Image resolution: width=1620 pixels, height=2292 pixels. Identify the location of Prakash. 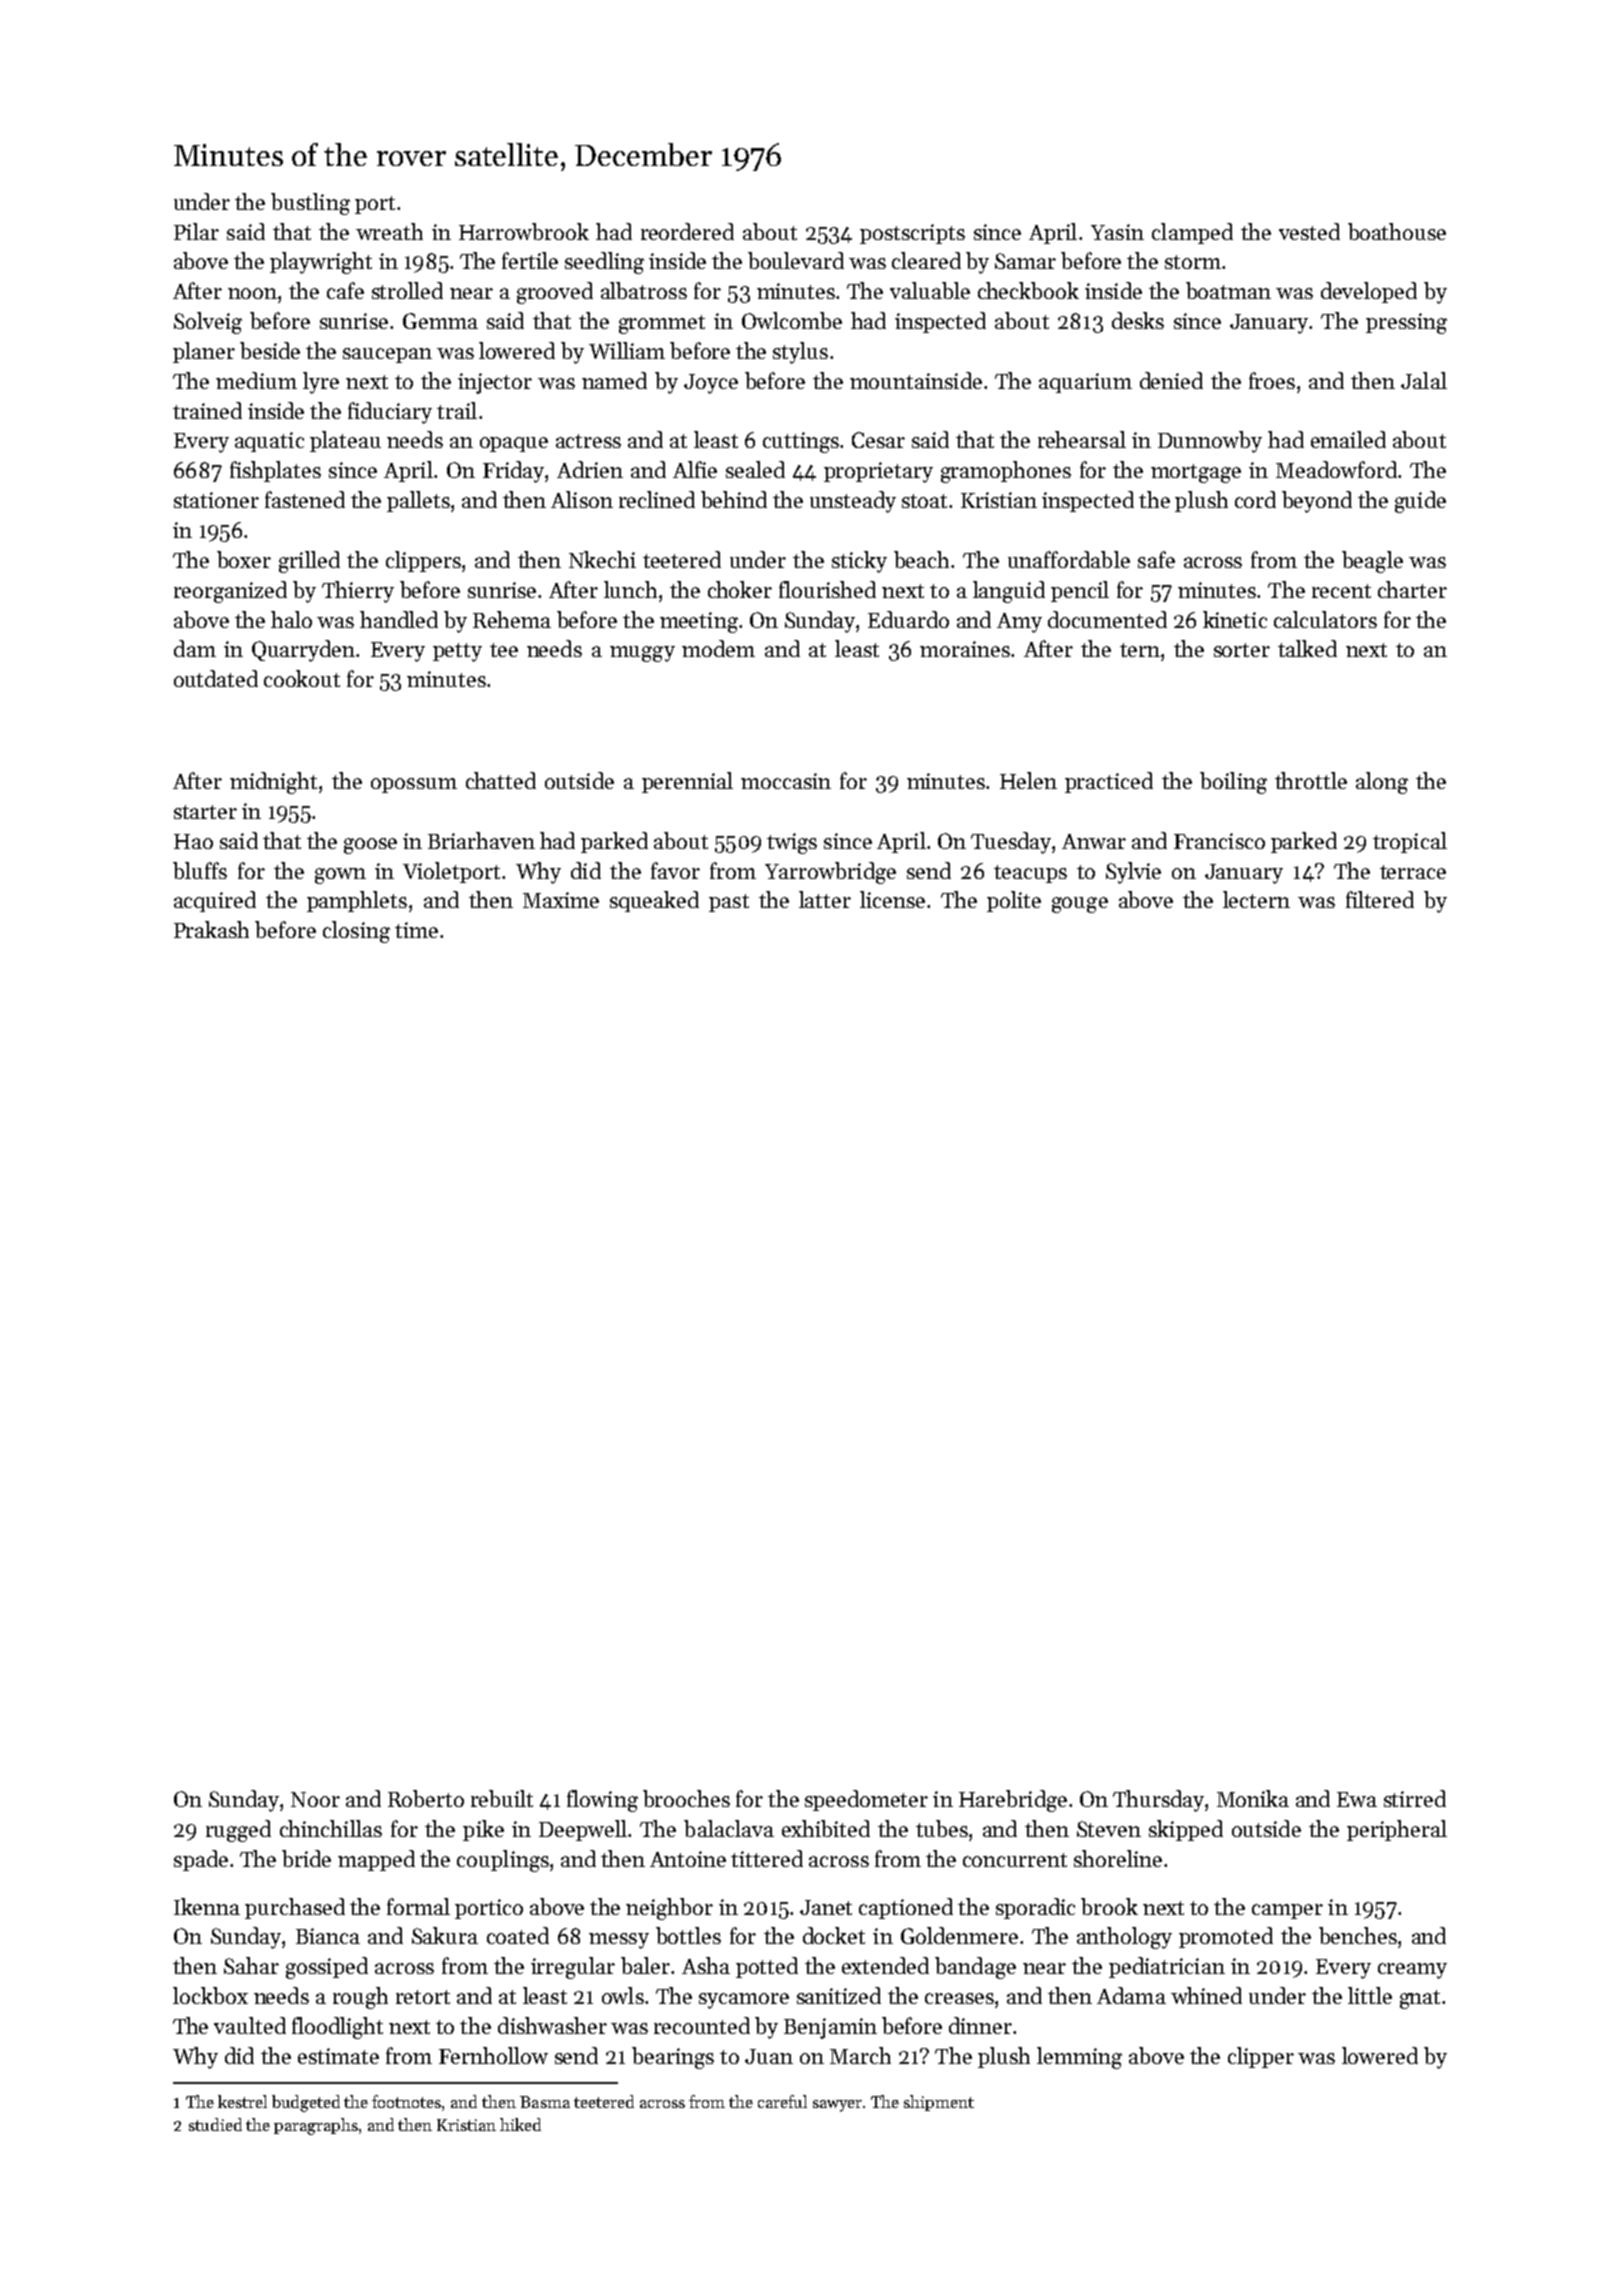
(211, 929).
